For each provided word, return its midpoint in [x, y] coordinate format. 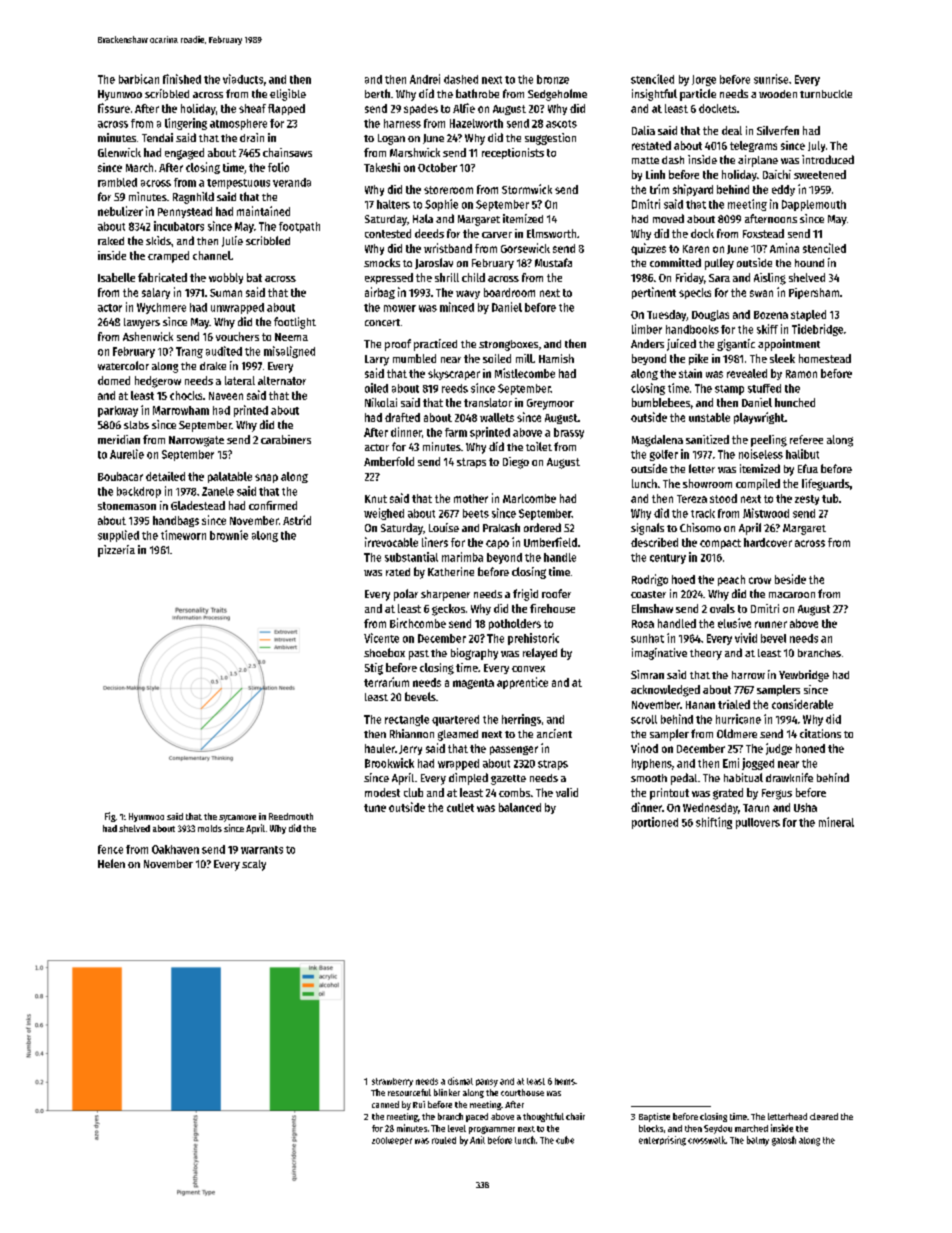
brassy [569, 433]
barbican [139, 79]
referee [806, 439]
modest [382, 792]
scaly [254, 865]
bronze [553, 79]
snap [266, 478]
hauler [380, 748]
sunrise [771, 79]
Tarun [756, 808]
